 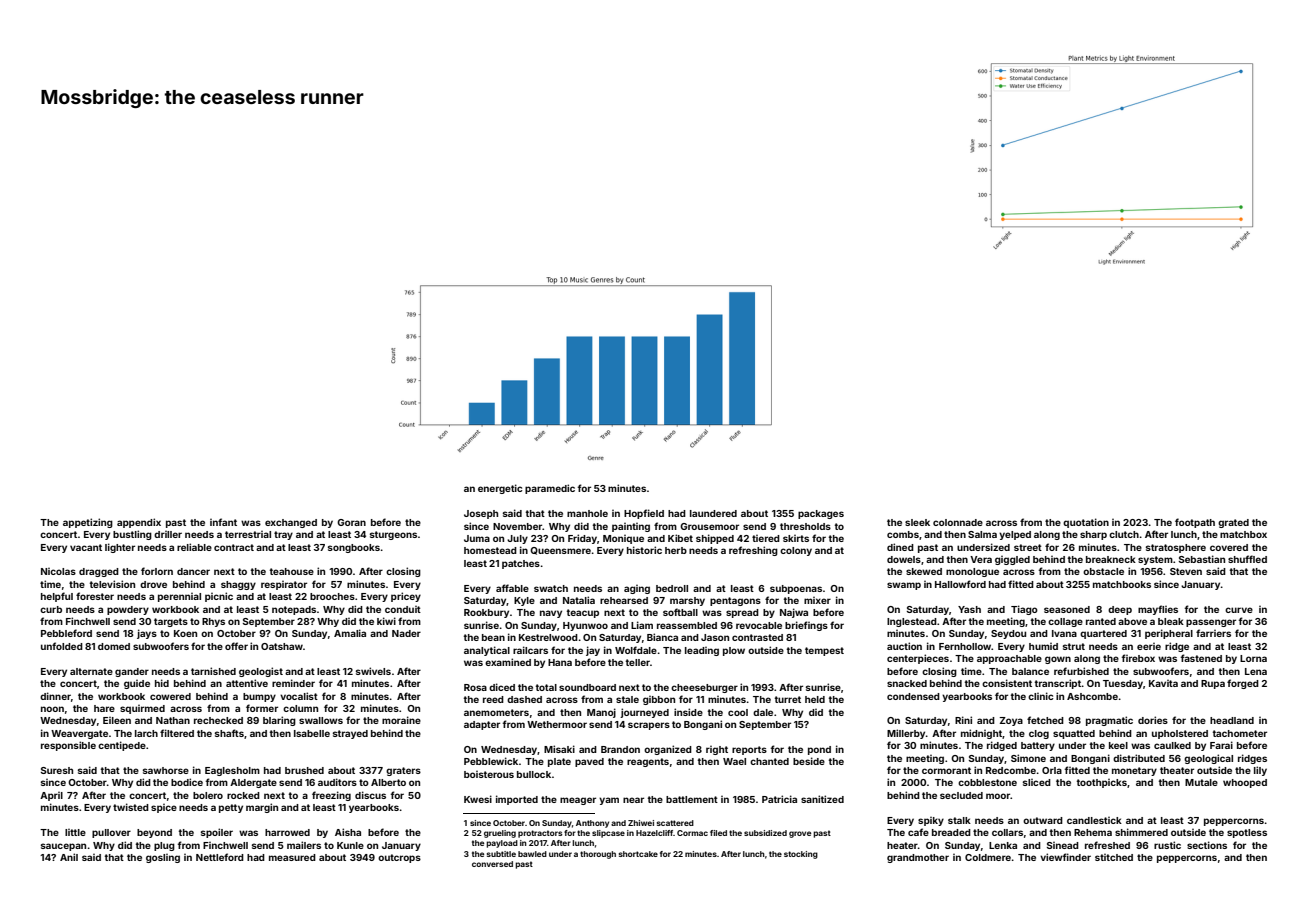 I want to click on twisted, so click(x=131, y=807).
